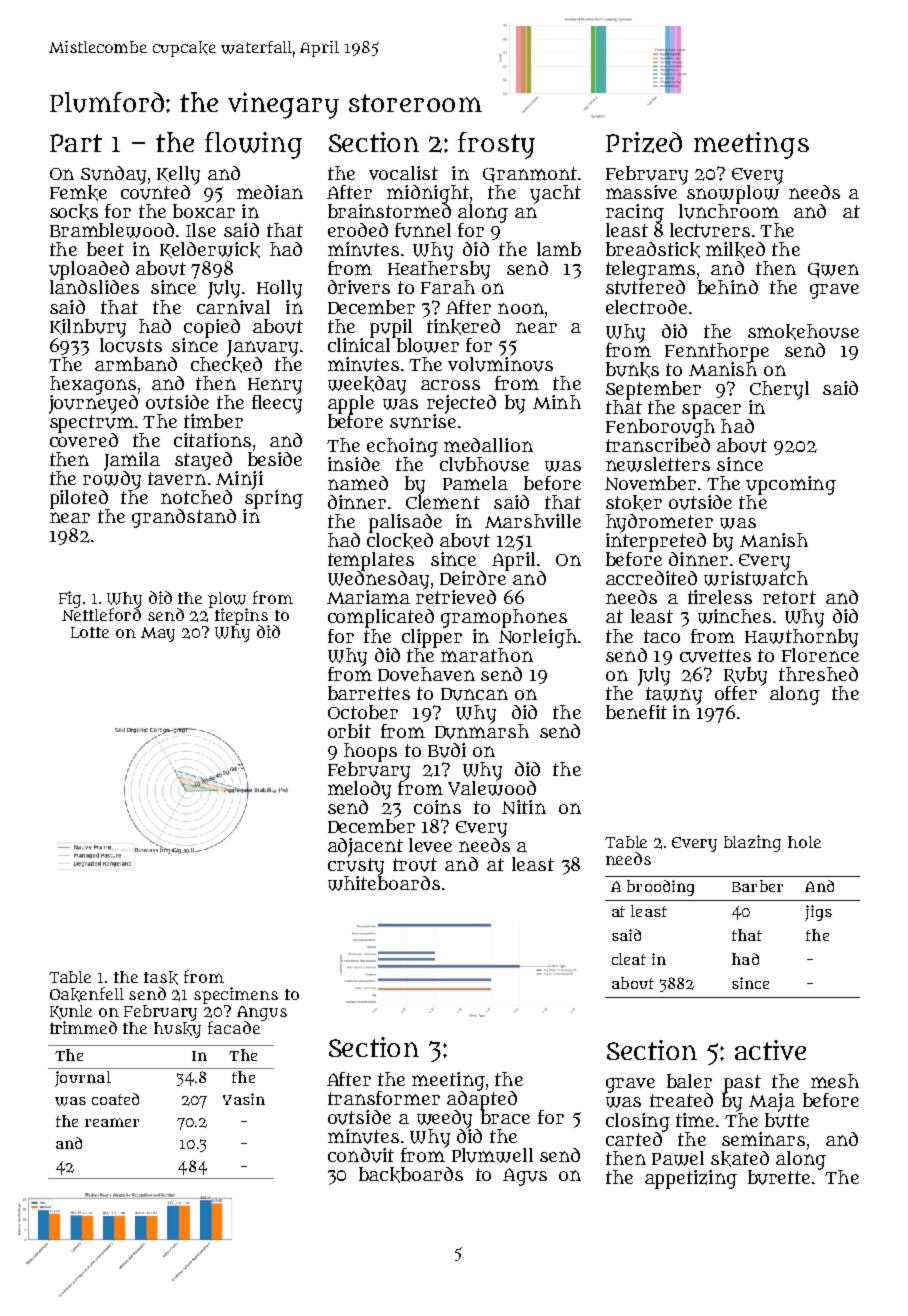  Describe the element at coordinates (735, 250) in the screenshot. I see `milked` at that location.
